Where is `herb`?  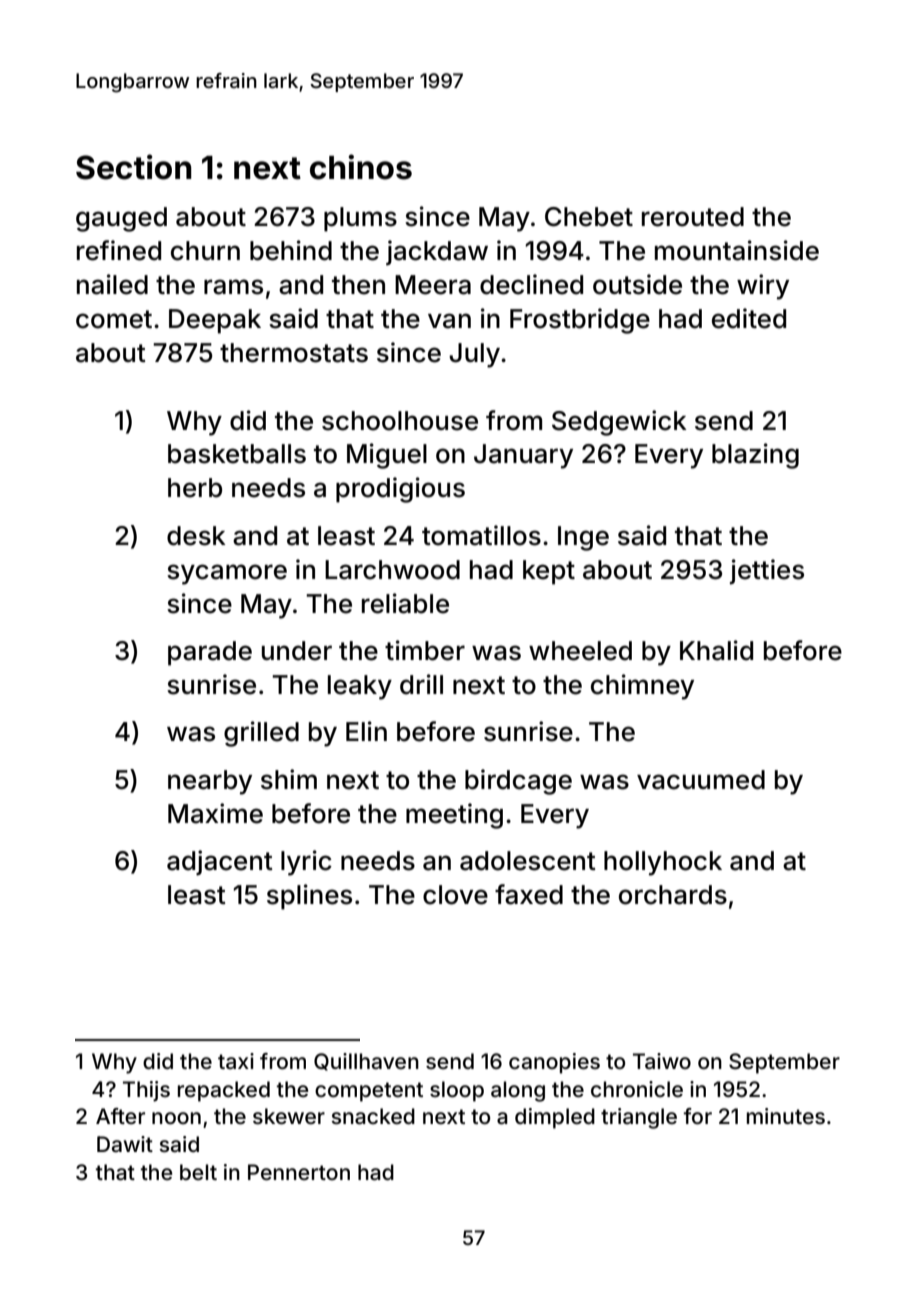
herb is located at coordinates (195, 488).
